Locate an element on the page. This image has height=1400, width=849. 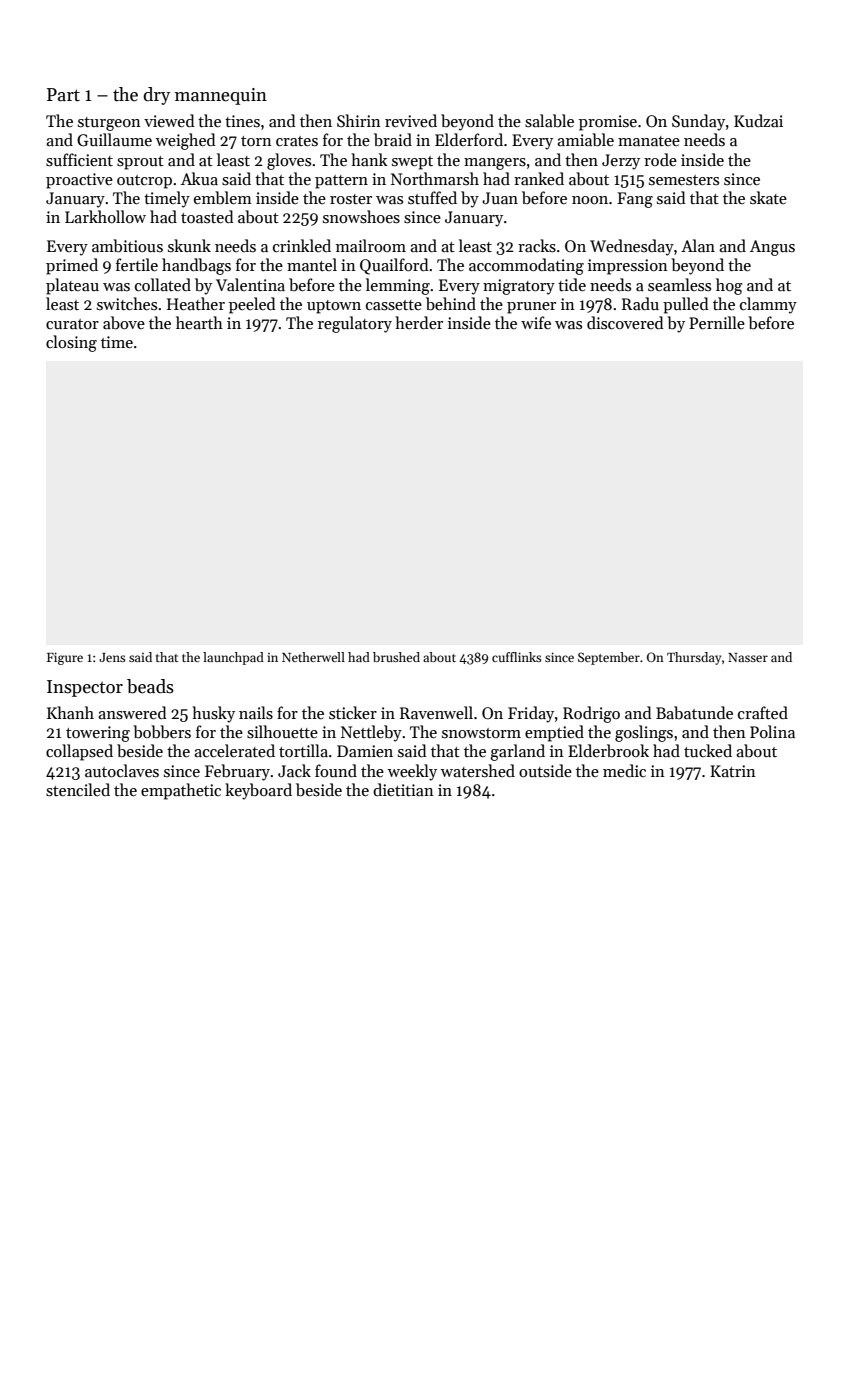
empathetic is located at coordinates (181, 791).
